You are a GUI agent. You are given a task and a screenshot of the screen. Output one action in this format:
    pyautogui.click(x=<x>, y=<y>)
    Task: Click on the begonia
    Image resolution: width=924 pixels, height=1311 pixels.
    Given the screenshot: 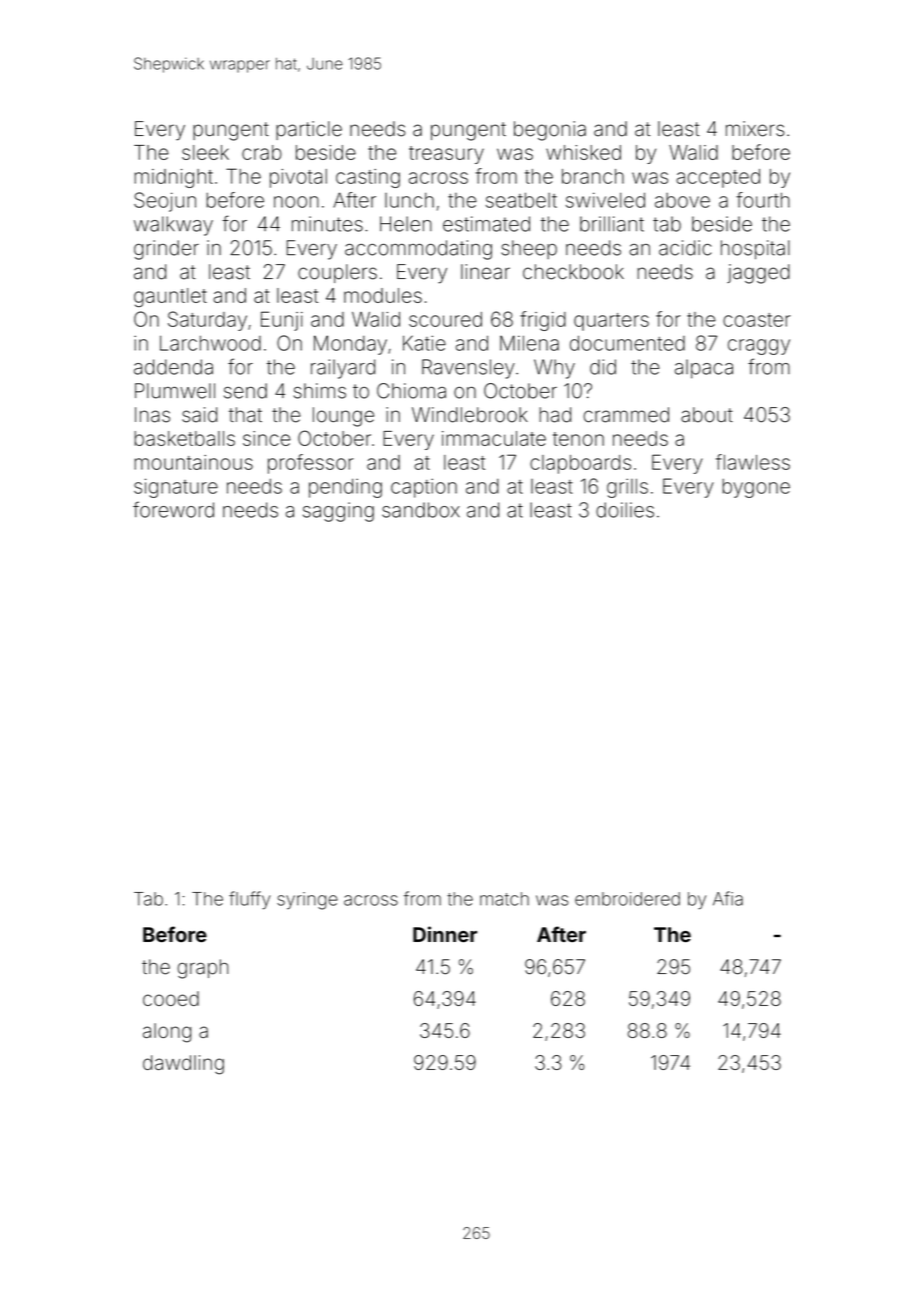 What is the action you would take?
    pyautogui.click(x=550, y=131)
